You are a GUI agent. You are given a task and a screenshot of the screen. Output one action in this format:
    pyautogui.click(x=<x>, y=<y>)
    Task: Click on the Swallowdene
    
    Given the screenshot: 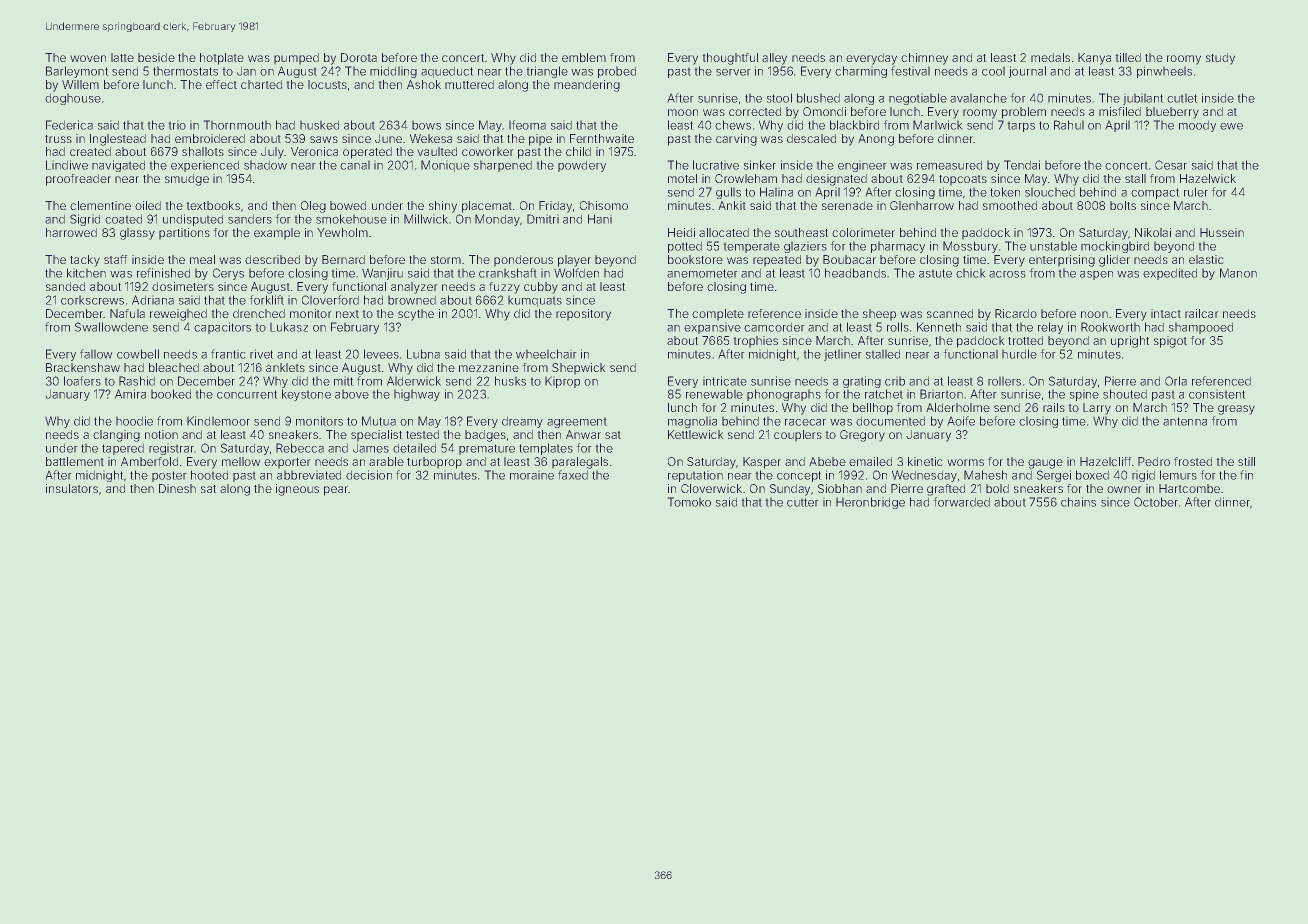 What is the action you would take?
    pyautogui.click(x=111, y=327)
